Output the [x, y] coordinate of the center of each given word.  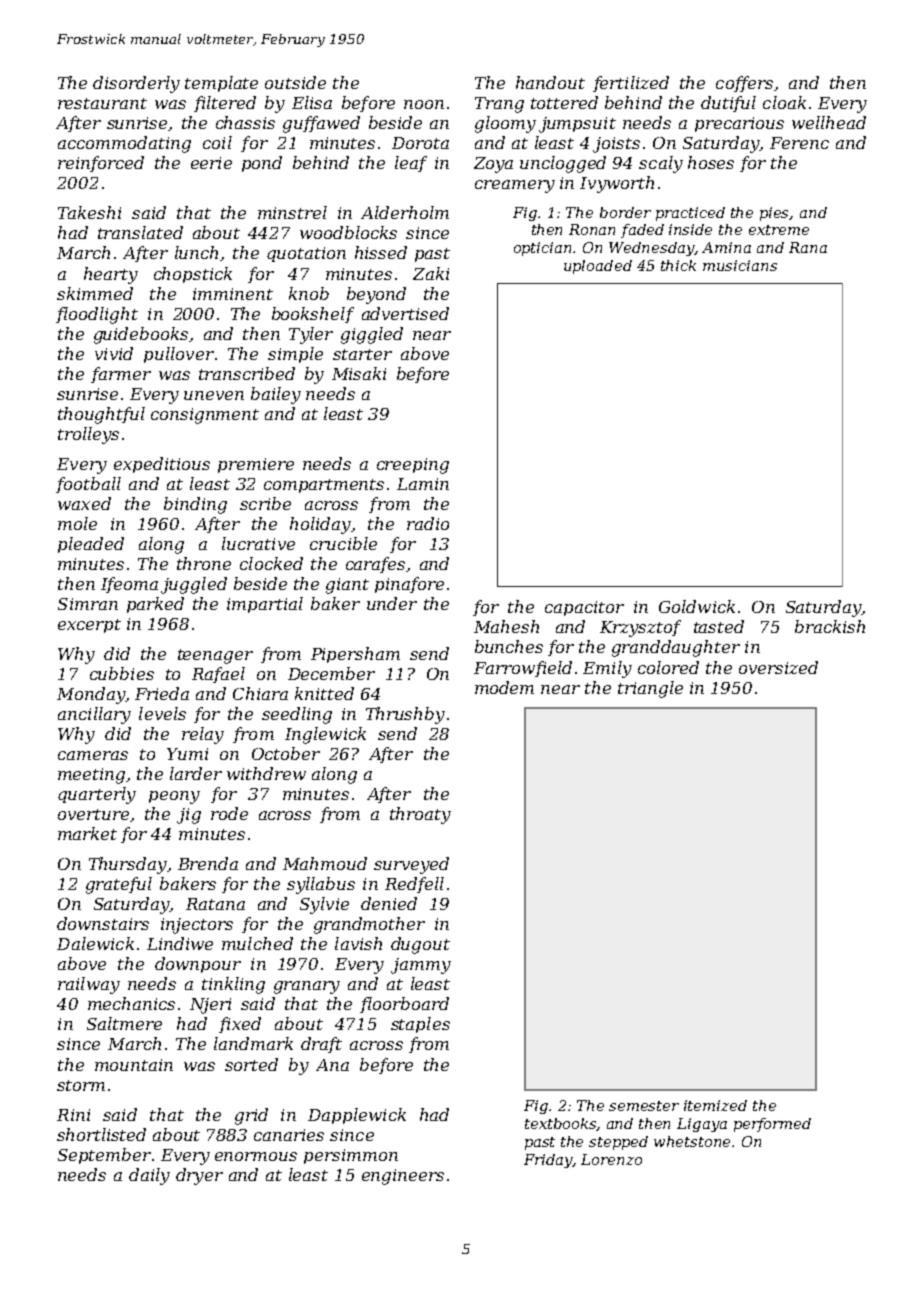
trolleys [88, 435]
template [221, 84]
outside [295, 82]
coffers [744, 84]
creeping [413, 466]
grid [251, 1116]
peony [174, 797]
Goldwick [697, 606]
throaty [420, 815]
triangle [650, 689]
